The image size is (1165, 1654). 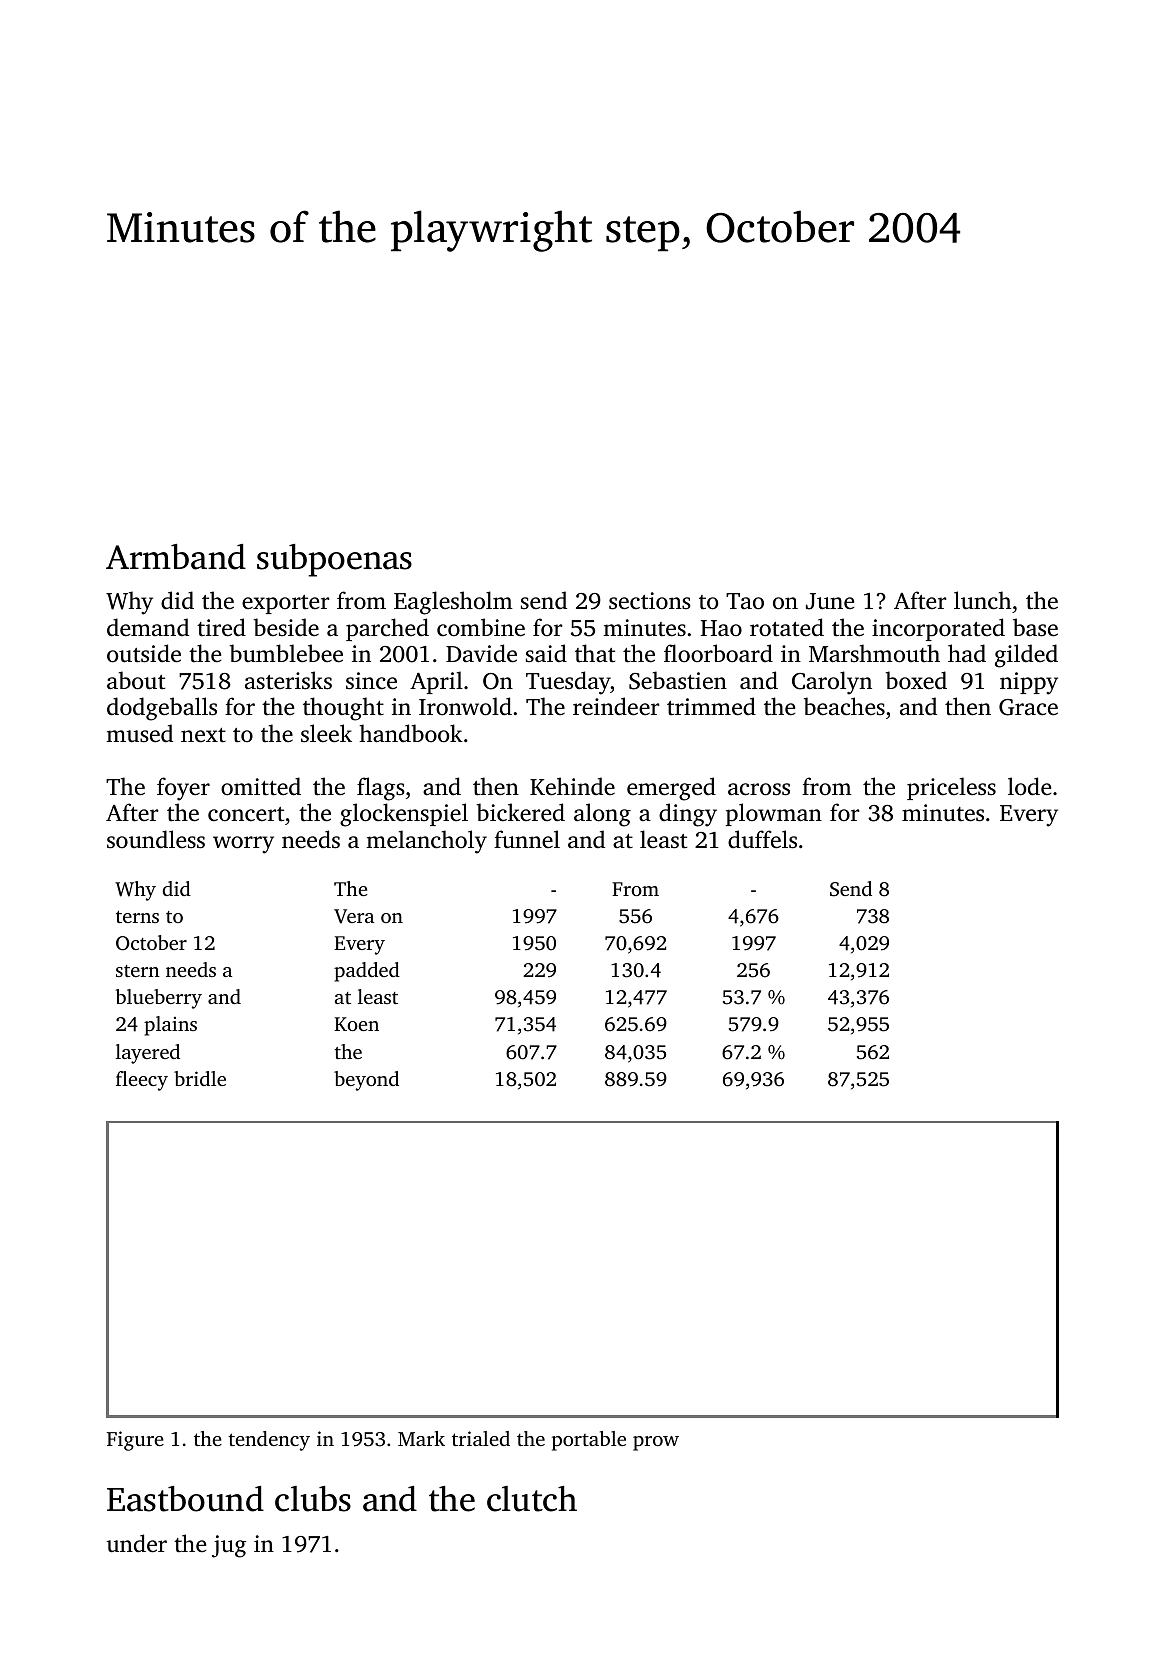 What do you see at coordinates (532, 1499) in the page?
I see `clutch` at bounding box center [532, 1499].
